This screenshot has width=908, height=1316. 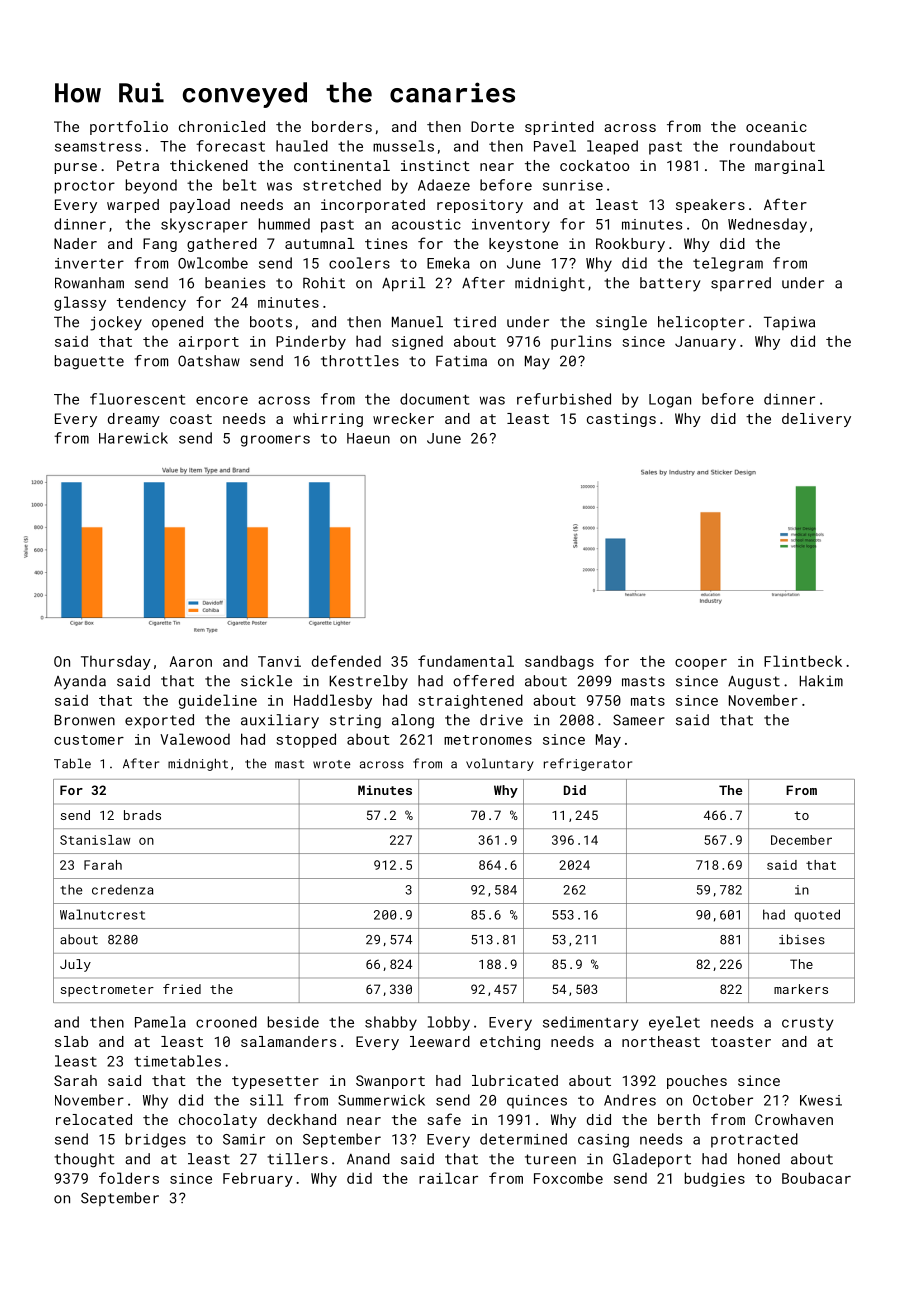 What do you see at coordinates (776, 126) in the screenshot?
I see `oceanic` at bounding box center [776, 126].
